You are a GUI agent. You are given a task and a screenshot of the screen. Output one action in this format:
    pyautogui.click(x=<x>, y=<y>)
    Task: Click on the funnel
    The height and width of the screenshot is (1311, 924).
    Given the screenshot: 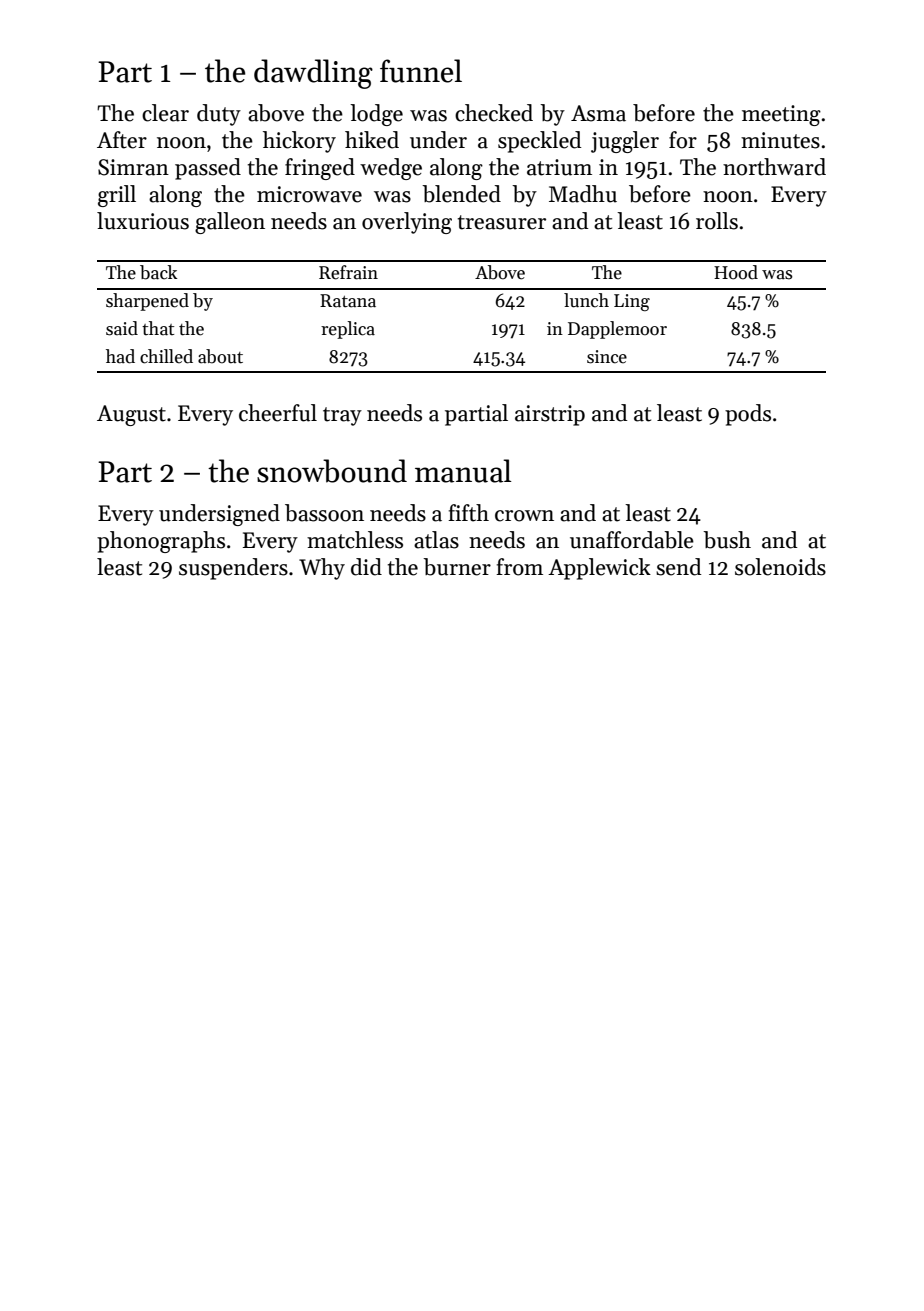 What is the action you would take?
    pyautogui.click(x=421, y=71)
